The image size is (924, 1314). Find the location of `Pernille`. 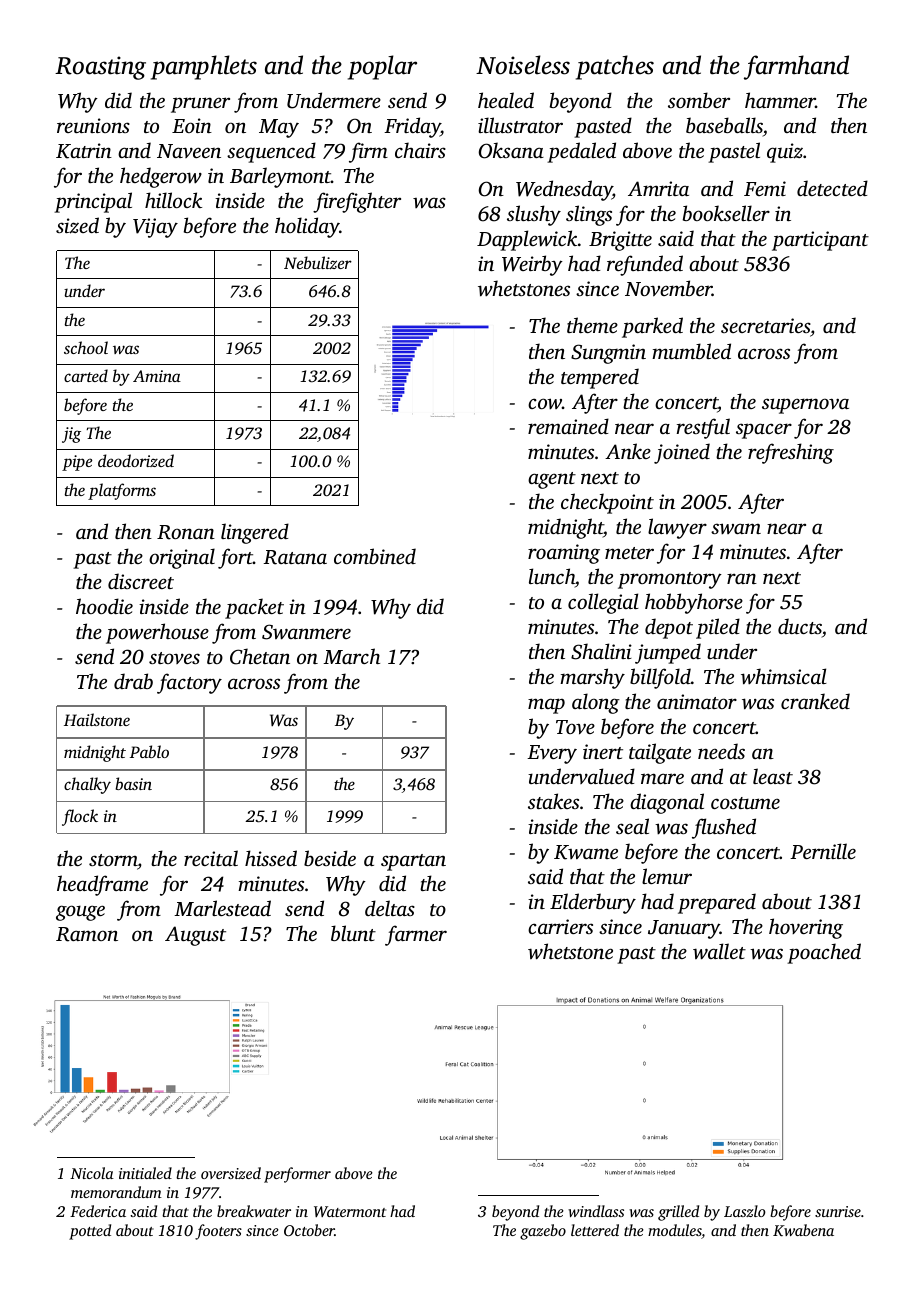

Pernille is located at coordinates (823, 851).
